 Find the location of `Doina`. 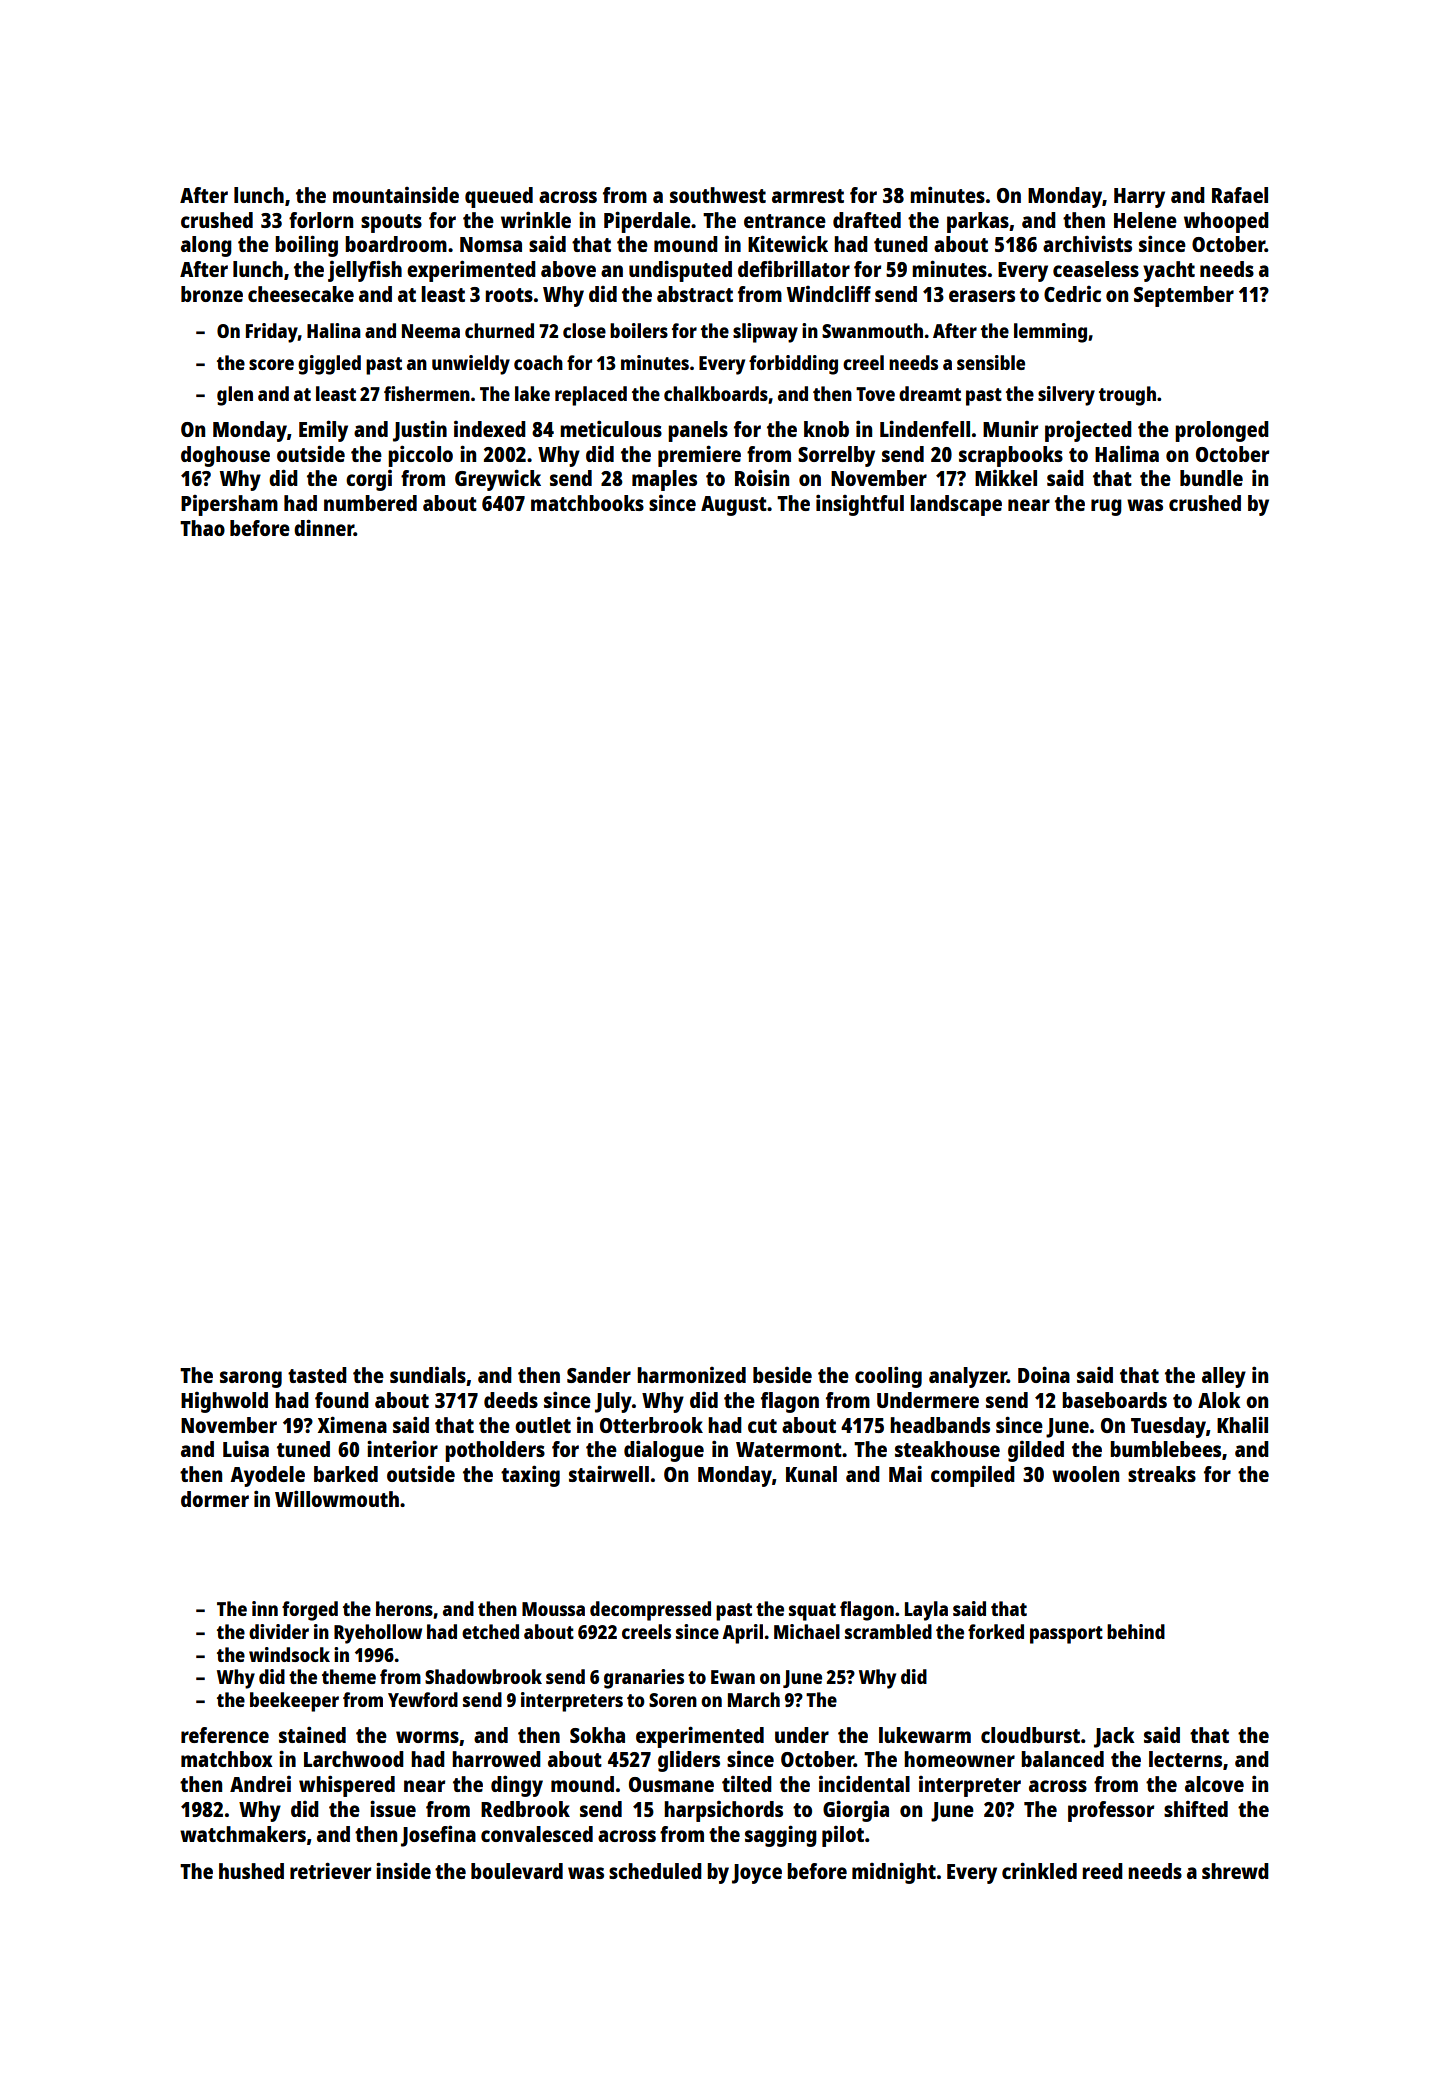

Doina is located at coordinates (1044, 1374).
